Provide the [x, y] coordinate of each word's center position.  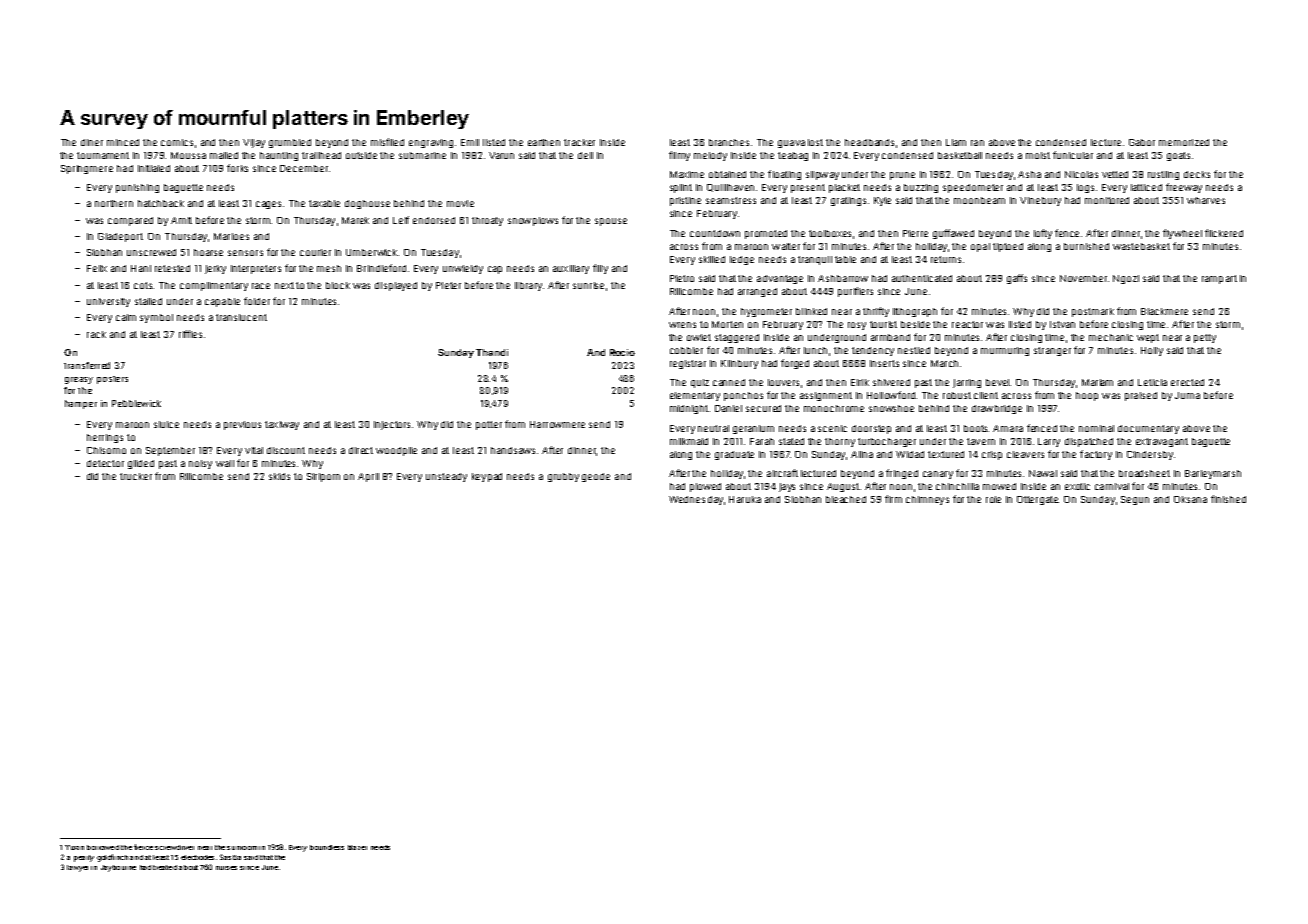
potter [489, 425]
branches [729, 142]
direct [361, 450]
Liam [956, 142]
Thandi [492, 352]
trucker [136, 476]
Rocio [622, 352]
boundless [327, 847]
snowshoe [891, 408]
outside [361, 155]
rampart [1219, 279]
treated [165, 867]
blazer [357, 847]
